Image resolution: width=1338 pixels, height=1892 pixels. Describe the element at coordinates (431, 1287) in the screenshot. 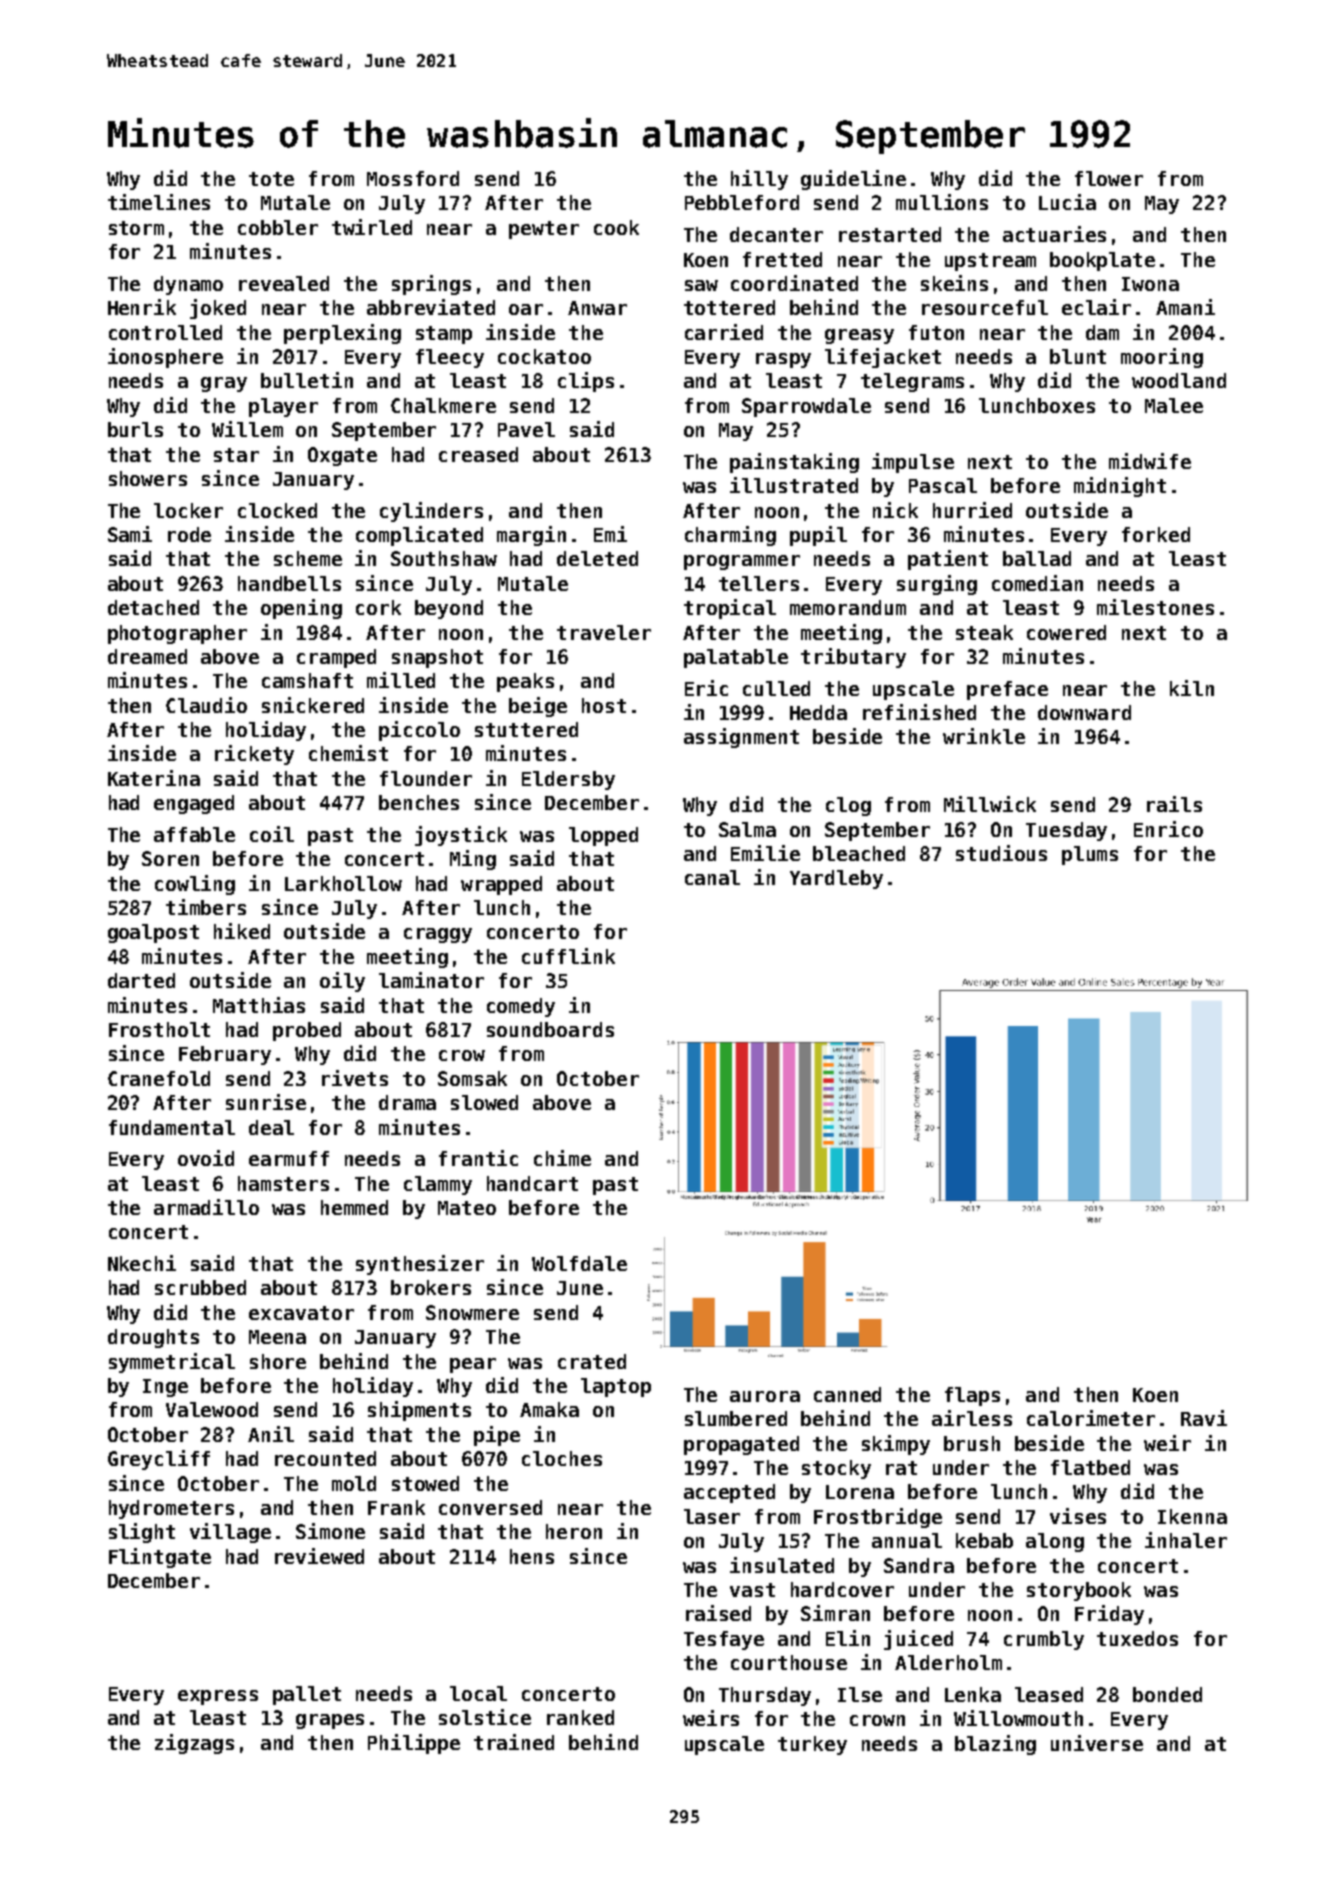

I see `brokers` at that location.
